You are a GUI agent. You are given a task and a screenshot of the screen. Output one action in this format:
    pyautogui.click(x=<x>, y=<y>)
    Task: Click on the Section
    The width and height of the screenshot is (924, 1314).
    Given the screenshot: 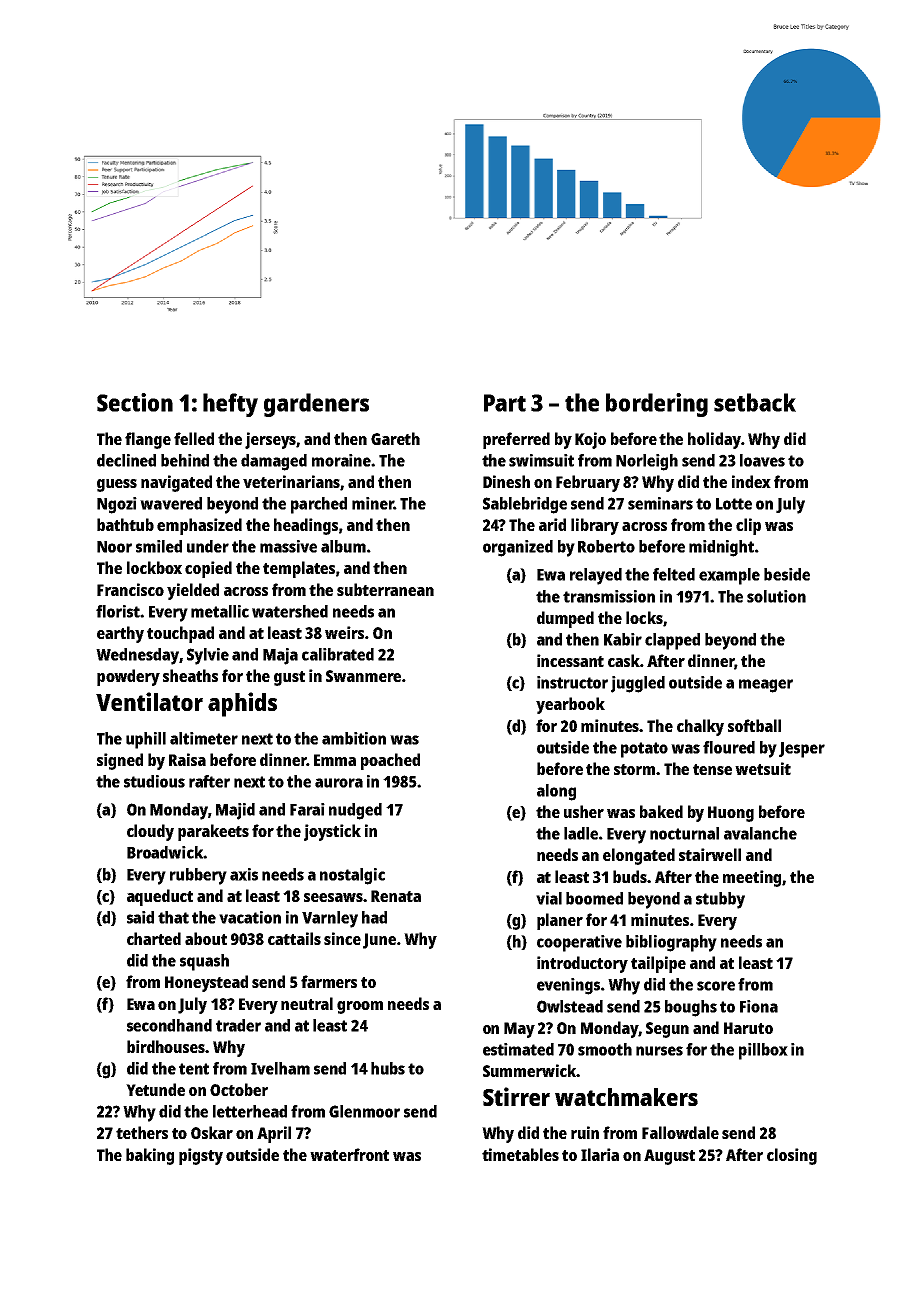 What is the action you would take?
    pyautogui.click(x=135, y=402)
